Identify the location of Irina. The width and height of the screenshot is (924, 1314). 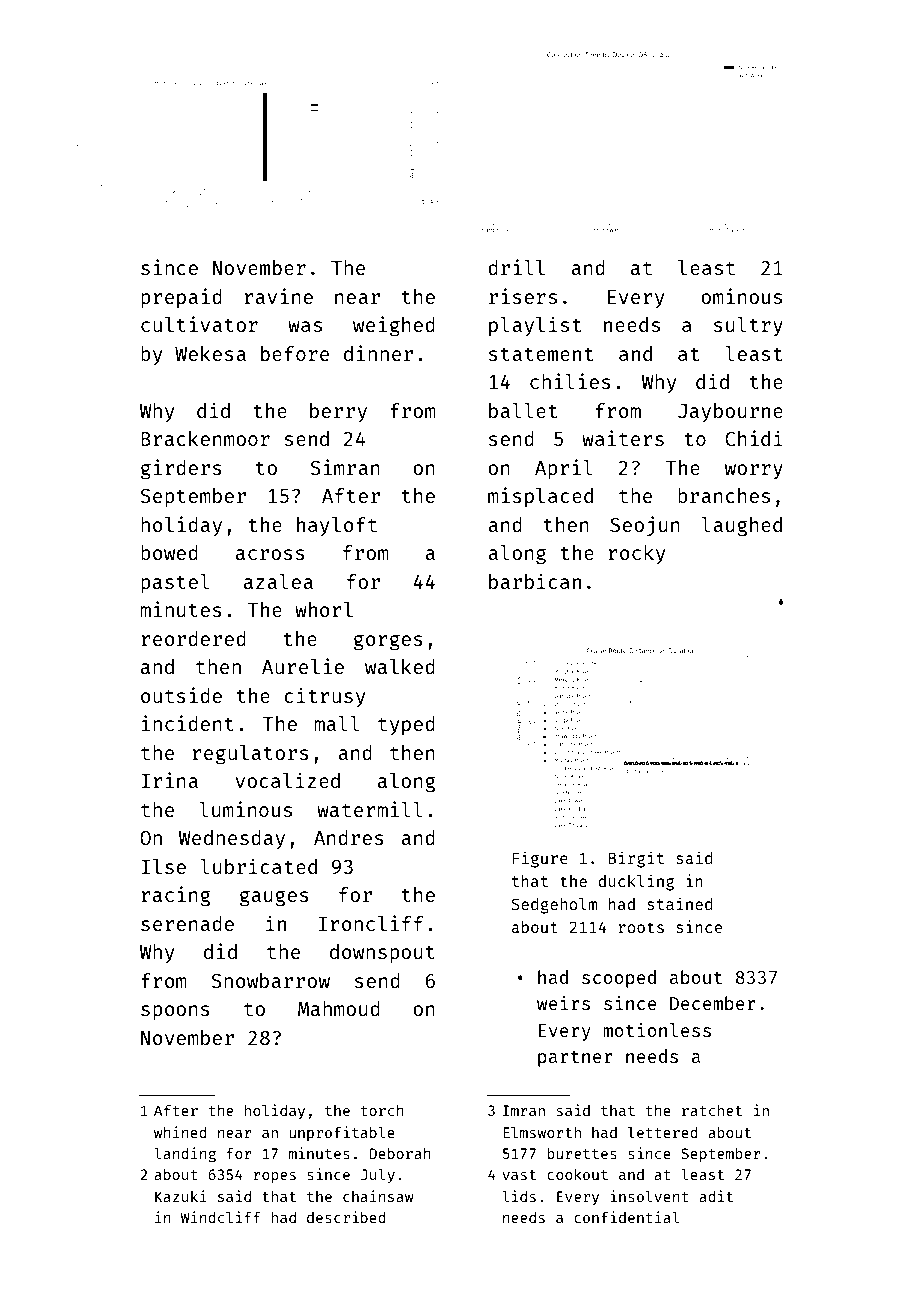
(169, 780).
